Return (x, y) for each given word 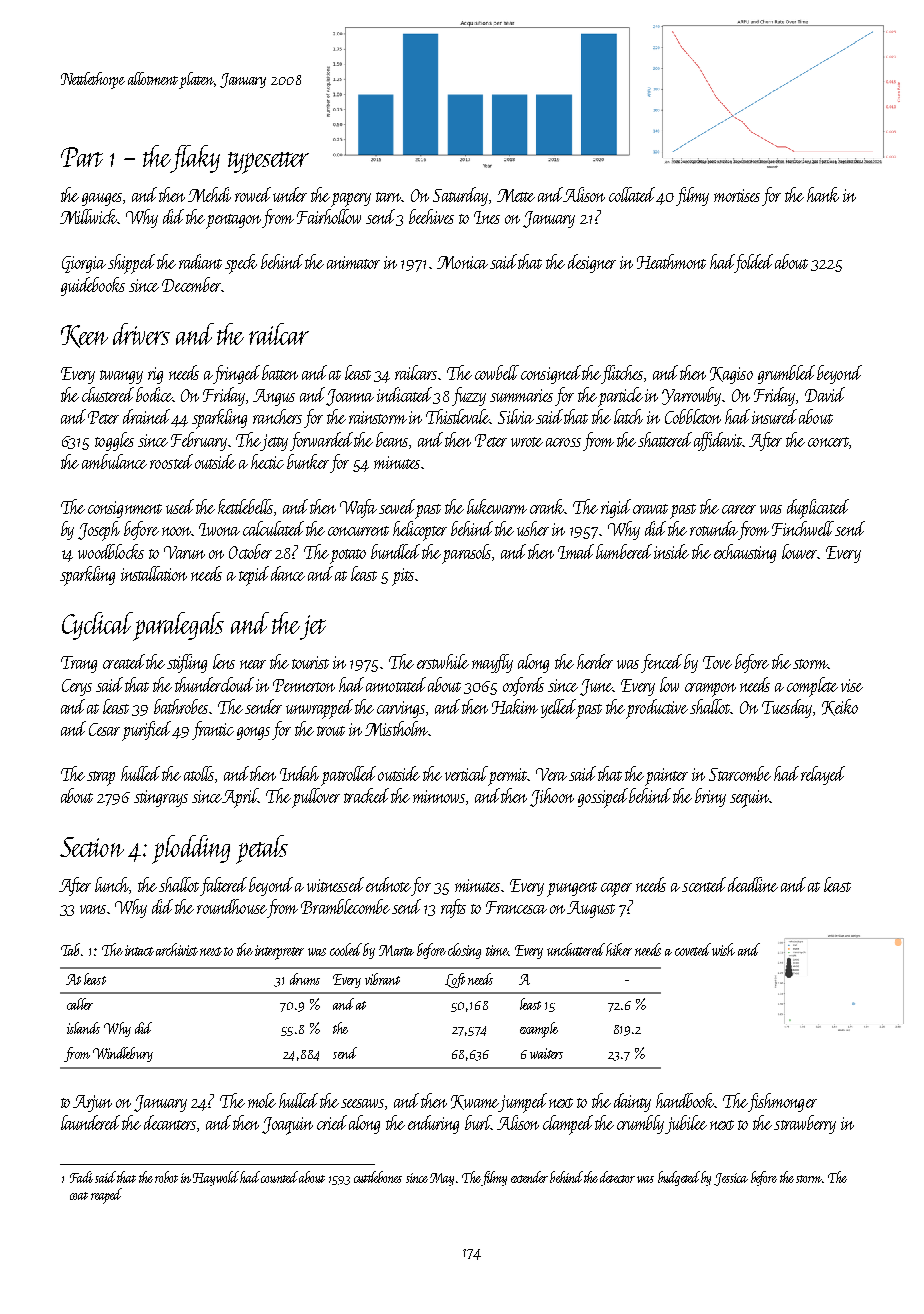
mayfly (492, 663)
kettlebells (245, 506)
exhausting (745, 553)
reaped (106, 1196)
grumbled (786, 374)
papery (351, 200)
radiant (200, 261)
